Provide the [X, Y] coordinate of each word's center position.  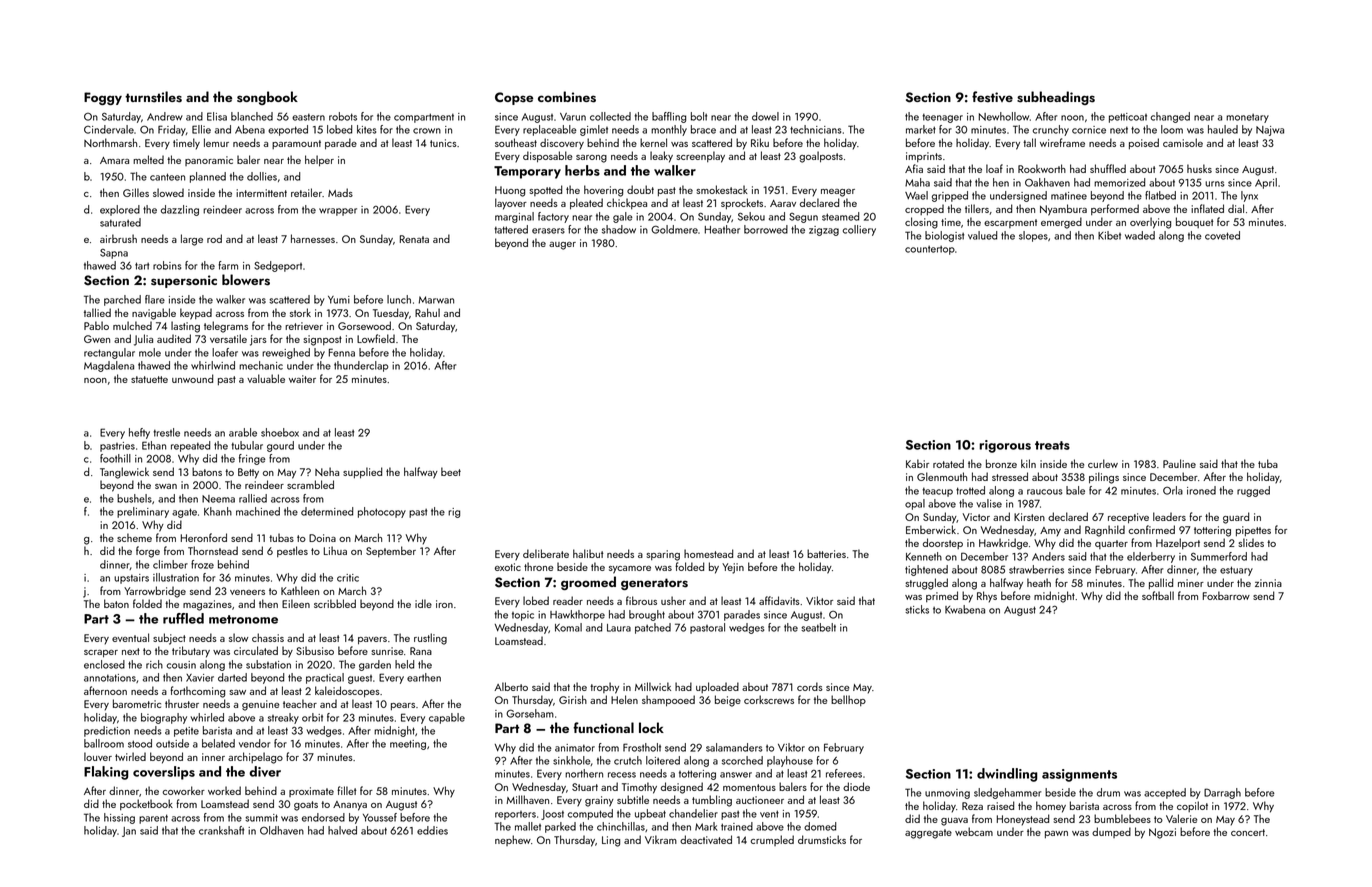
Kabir [917, 463]
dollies [262, 176]
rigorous [1005, 446]
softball [1158, 595]
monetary [1247, 118]
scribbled [335, 603]
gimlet [594, 130]
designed [682, 788]
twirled [130, 756]
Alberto [511, 686]
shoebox [280, 432]
